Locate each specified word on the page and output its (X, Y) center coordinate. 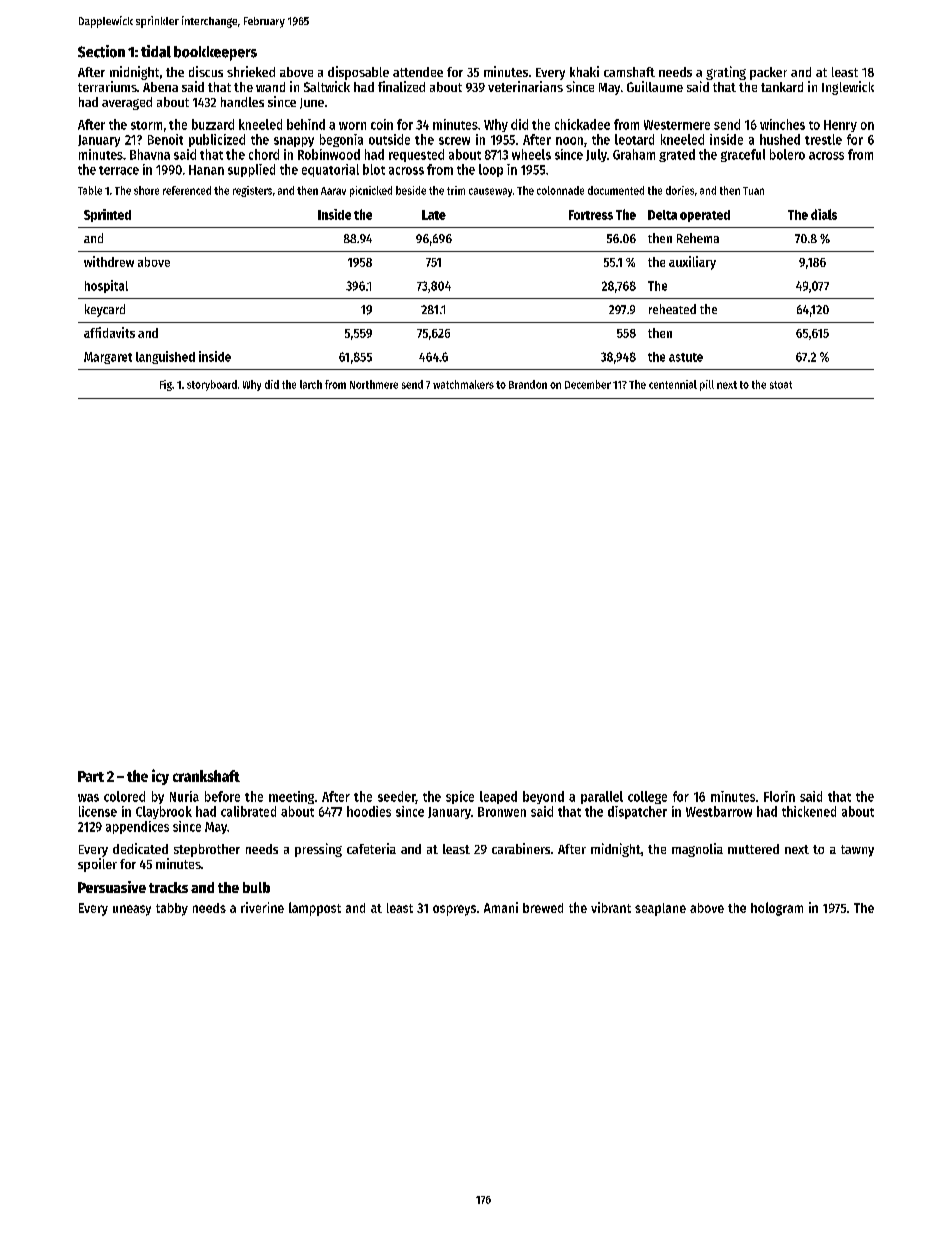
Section (101, 51)
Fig (166, 385)
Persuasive (112, 887)
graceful (743, 155)
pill (707, 385)
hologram (777, 909)
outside (389, 139)
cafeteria (371, 848)
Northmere (374, 384)
